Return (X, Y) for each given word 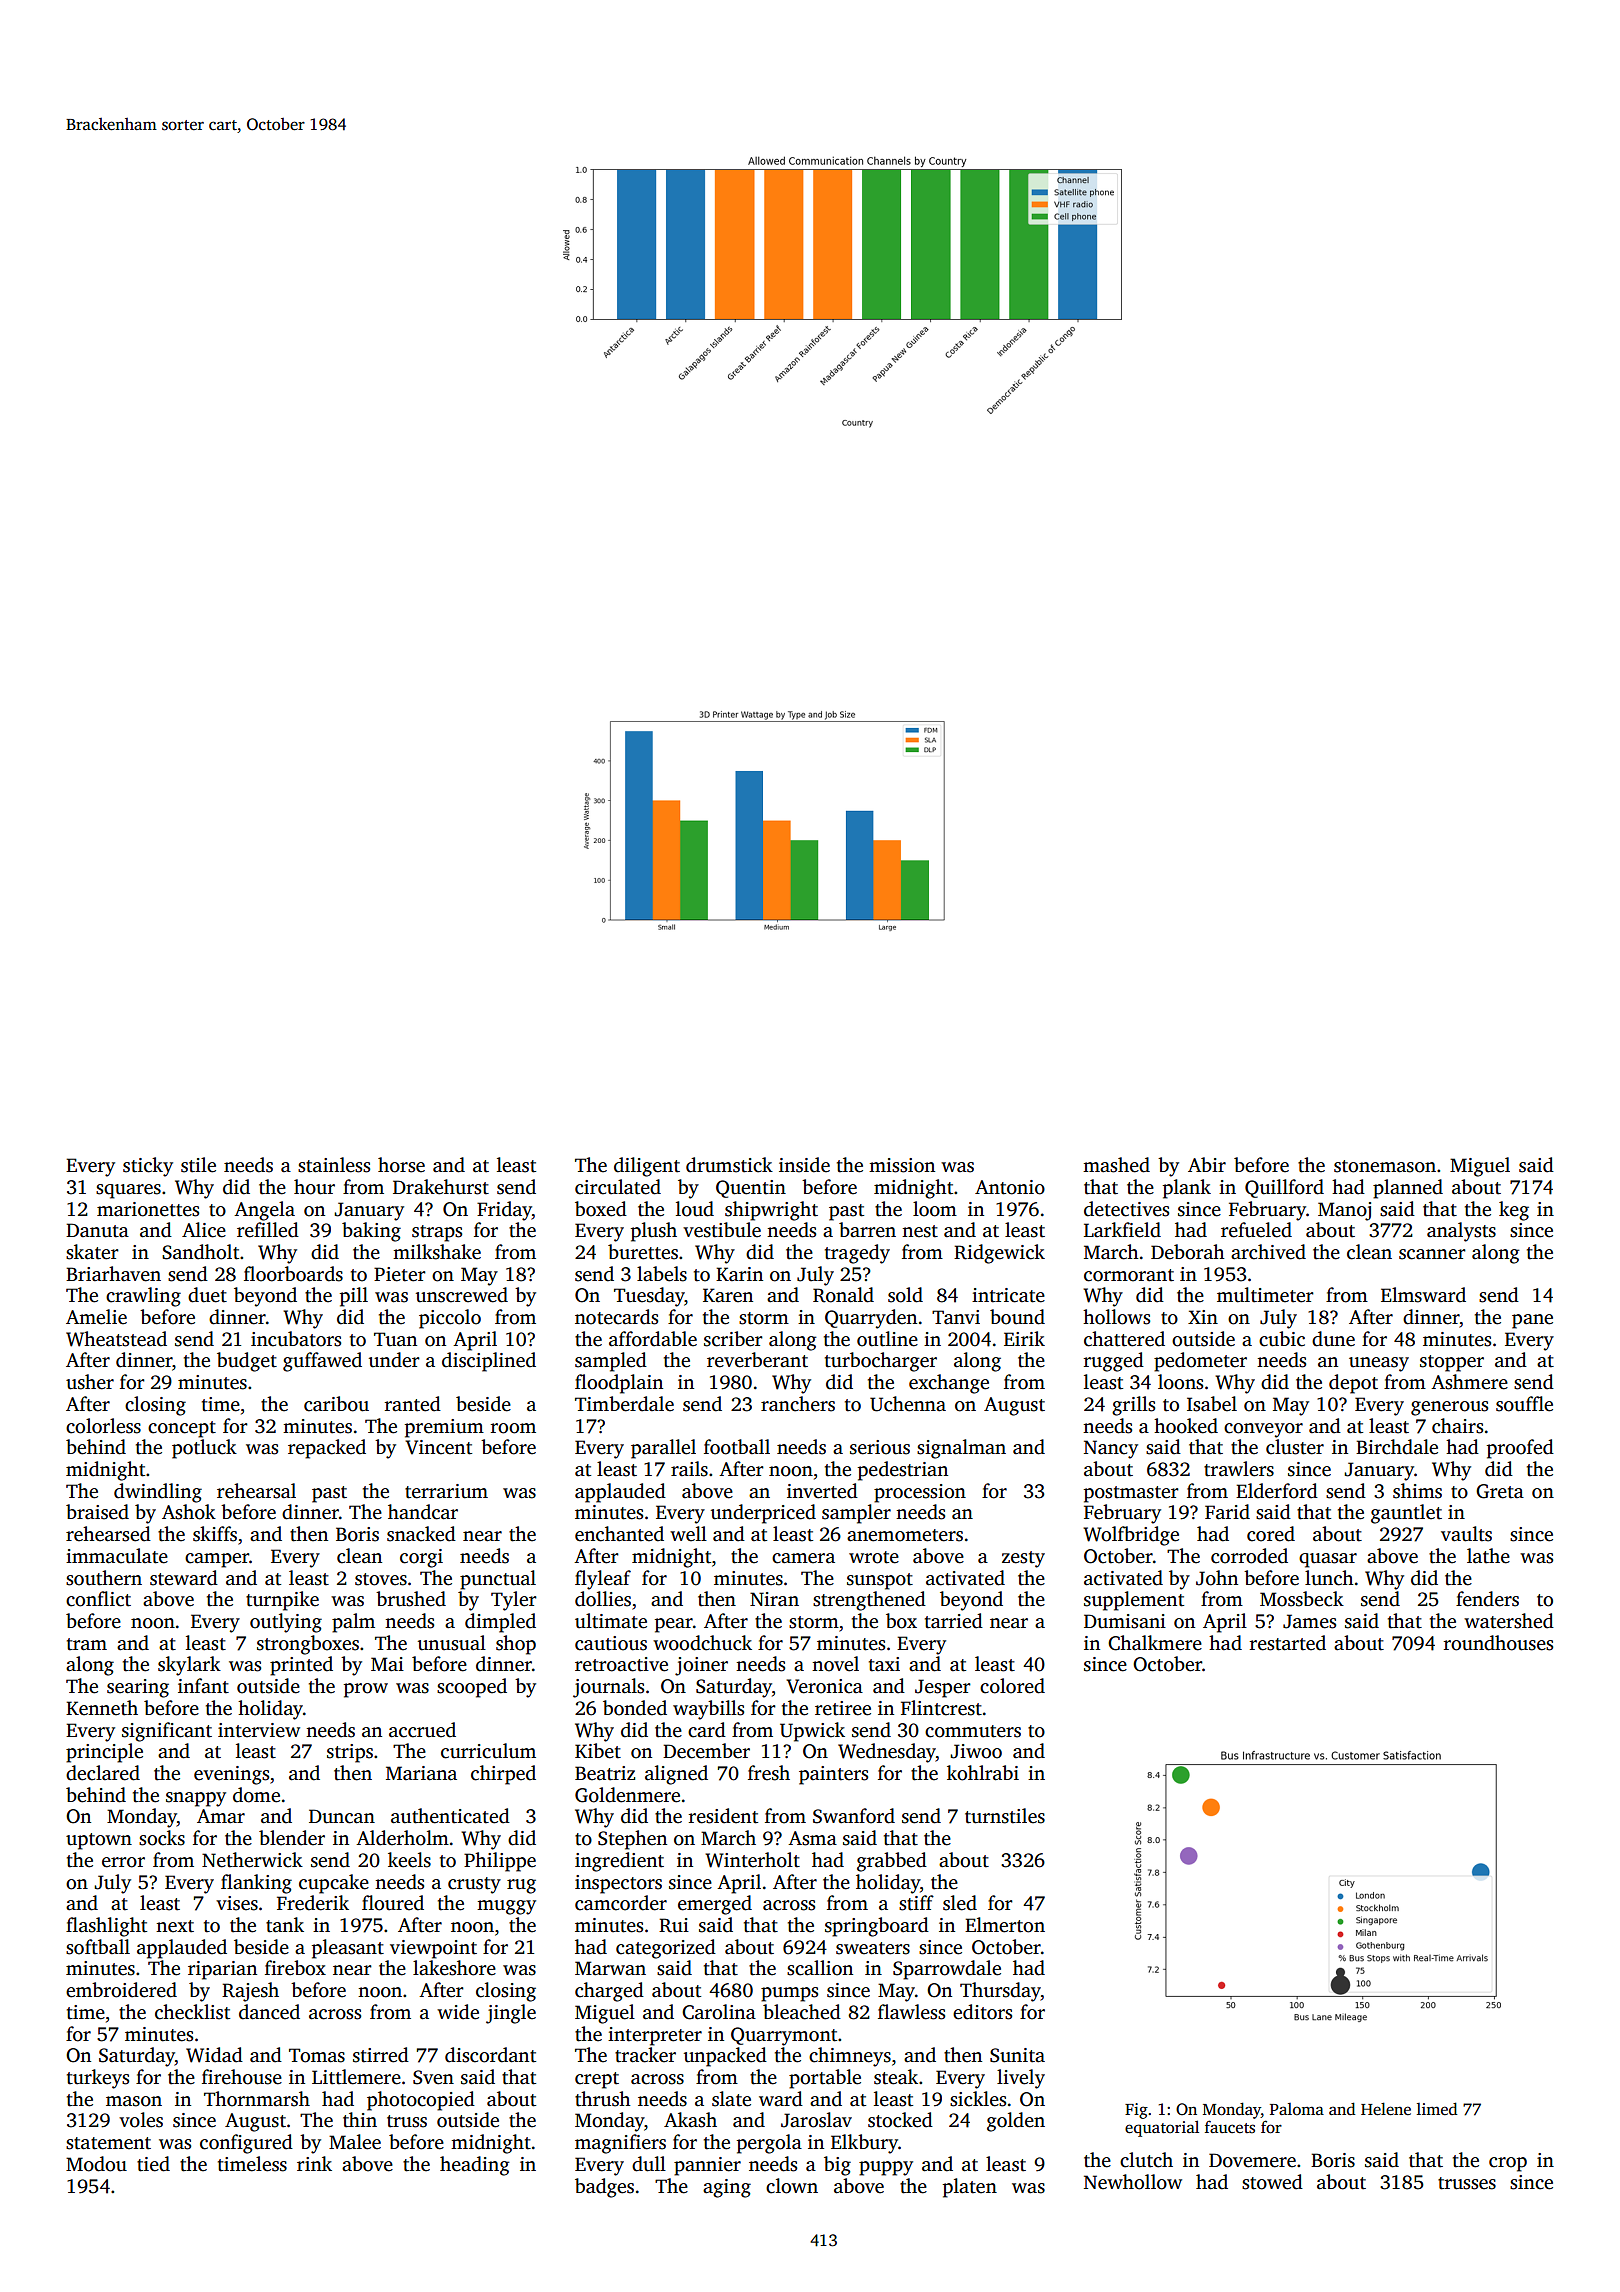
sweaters (873, 1948)
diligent (647, 1167)
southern (104, 1578)
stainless (334, 1165)
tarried (954, 1621)
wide (458, 2012)
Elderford (1277, 1491)
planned (1408, 1189)
